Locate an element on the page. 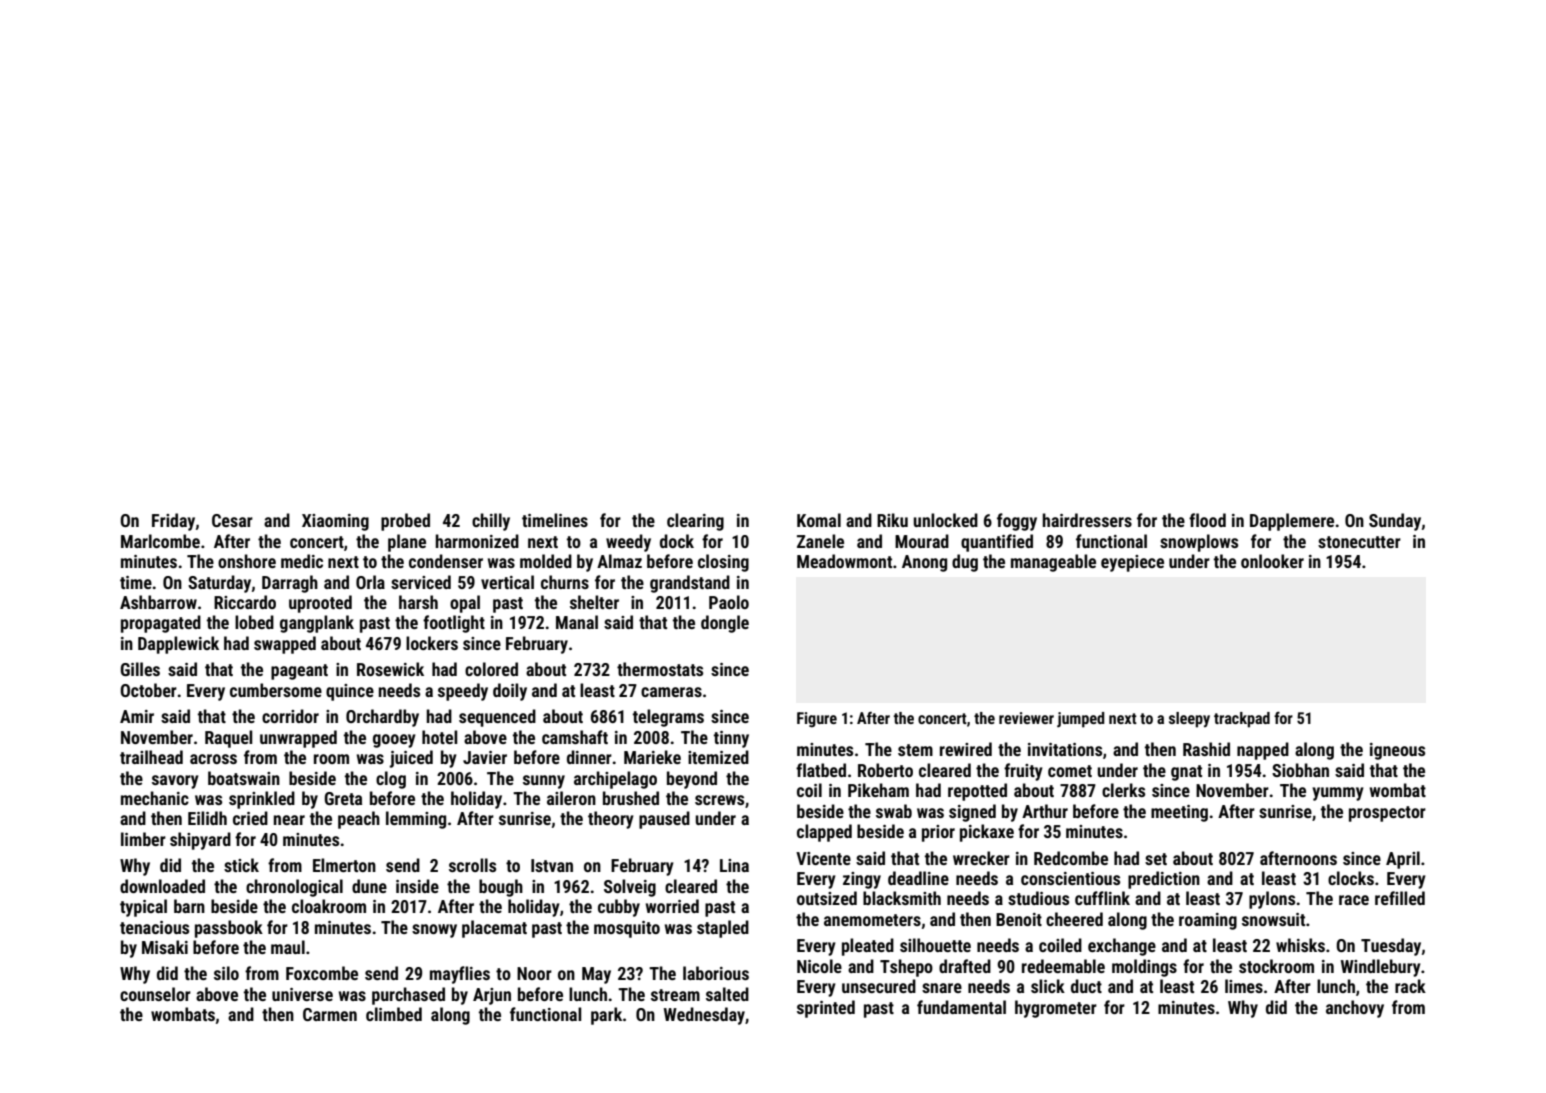 The height and width of the page is (1093, 1546). shipyard is located at coordinates (200, 841).
